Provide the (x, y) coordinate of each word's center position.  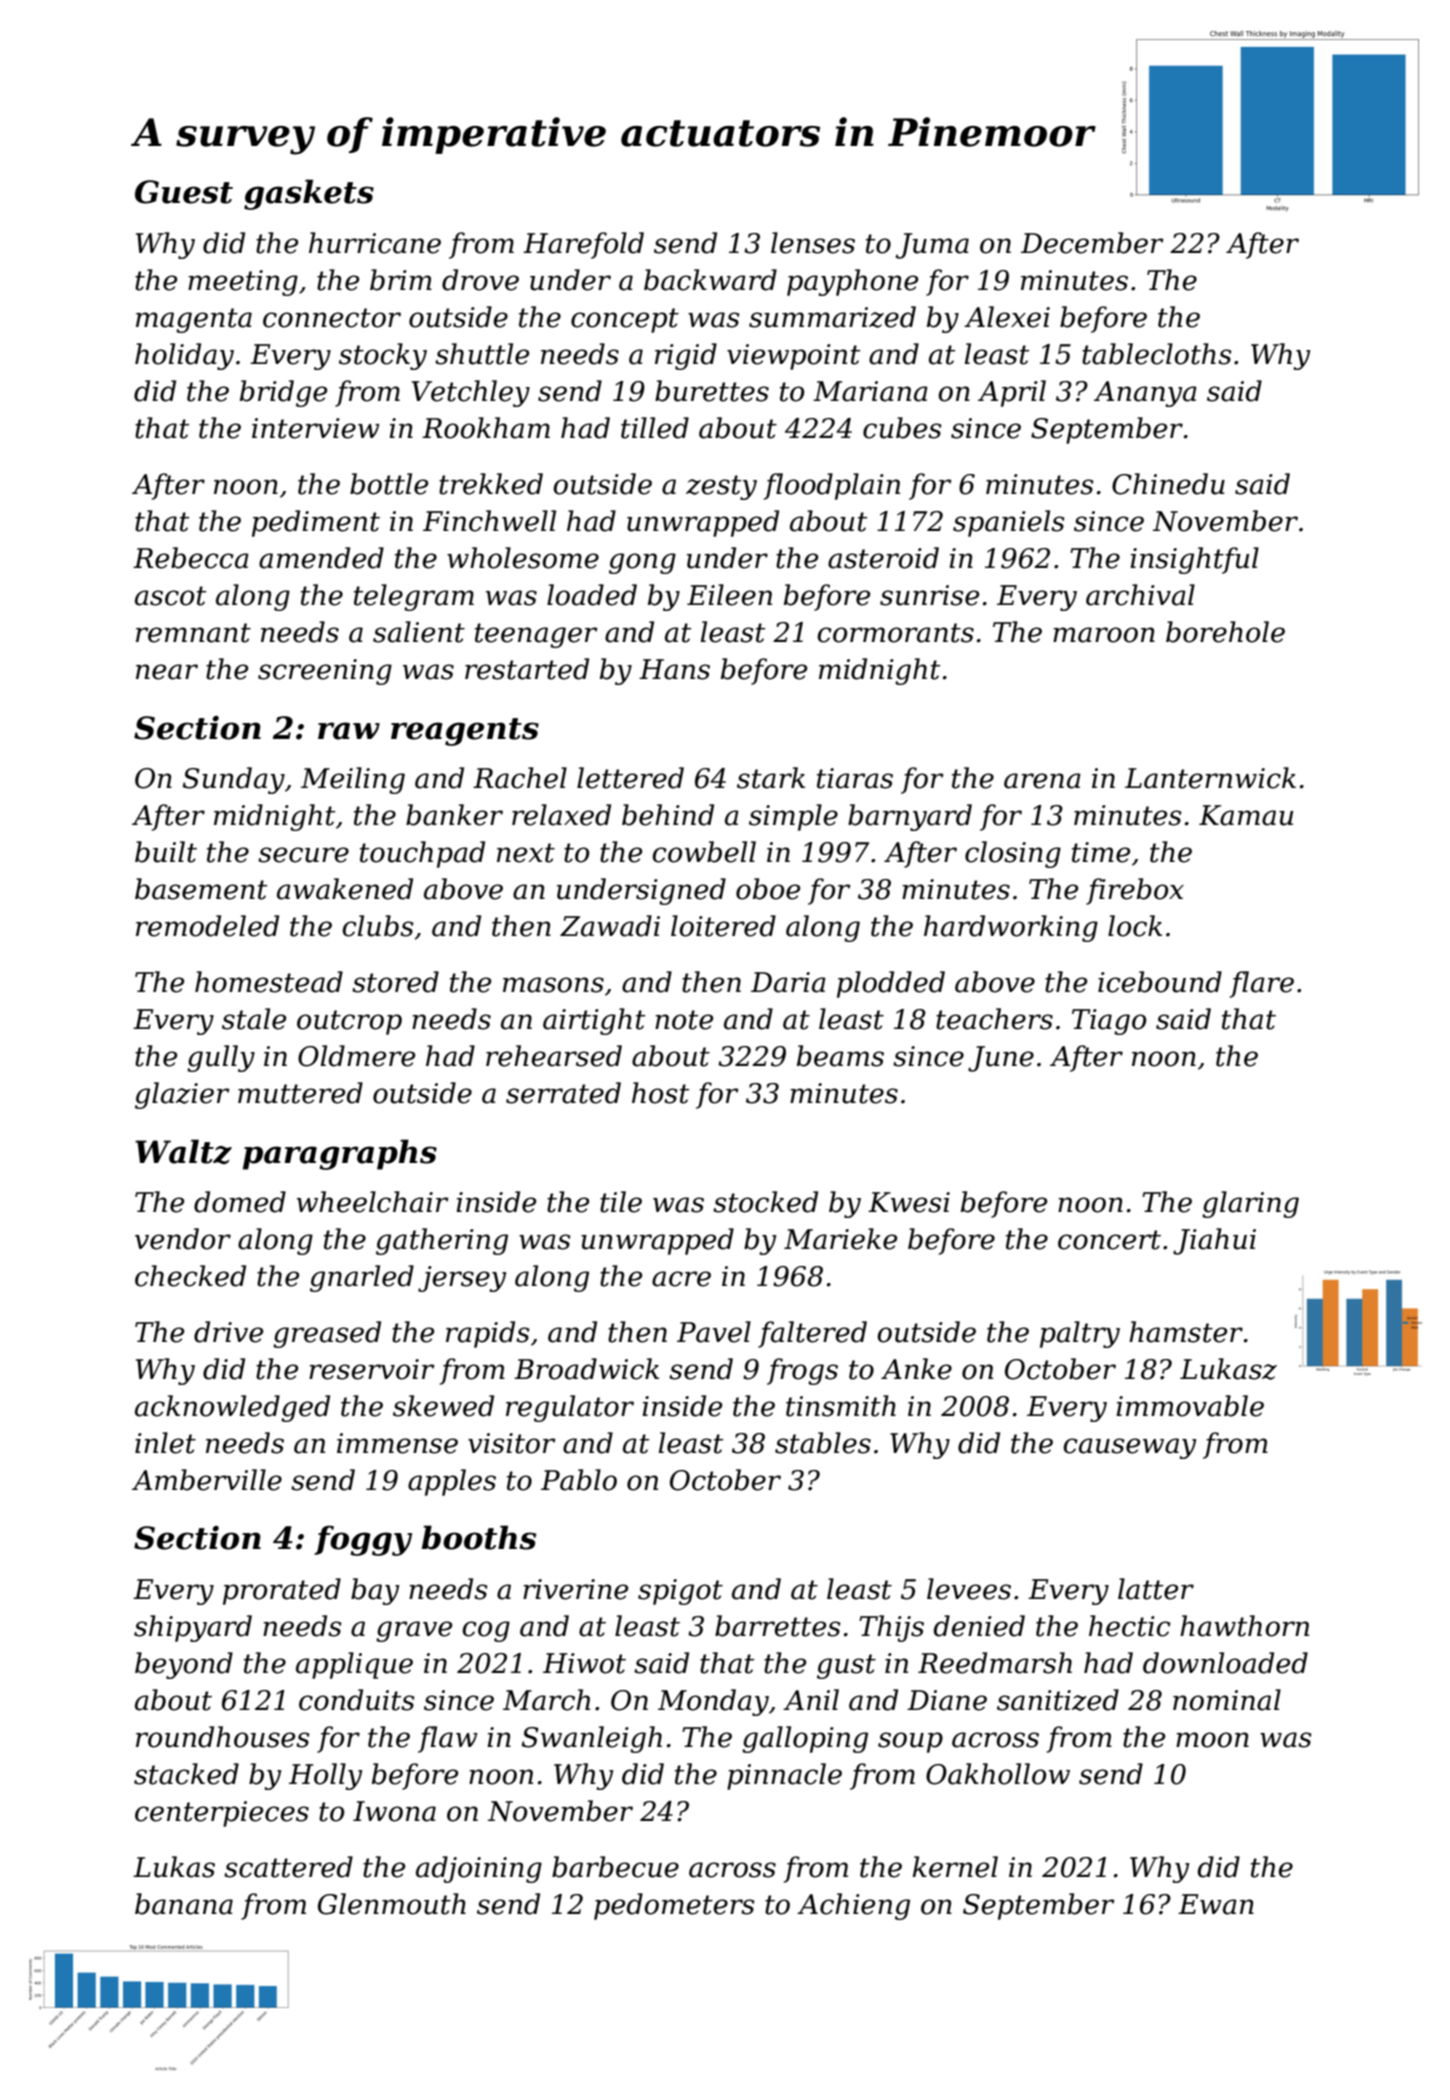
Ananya (1145, 394)
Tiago (1109, 1022)
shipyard (193, 1628)
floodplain (832, 486)
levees (969, 1589)
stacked (186, 1774)
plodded (891, 984)
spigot (680, 1592)
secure (303, 855)
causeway (1129, 1448)
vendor (183, 1239)
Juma (932, 246)
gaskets (309, 194)
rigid (686, 356)
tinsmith (841, 1406)
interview (316, 428)
